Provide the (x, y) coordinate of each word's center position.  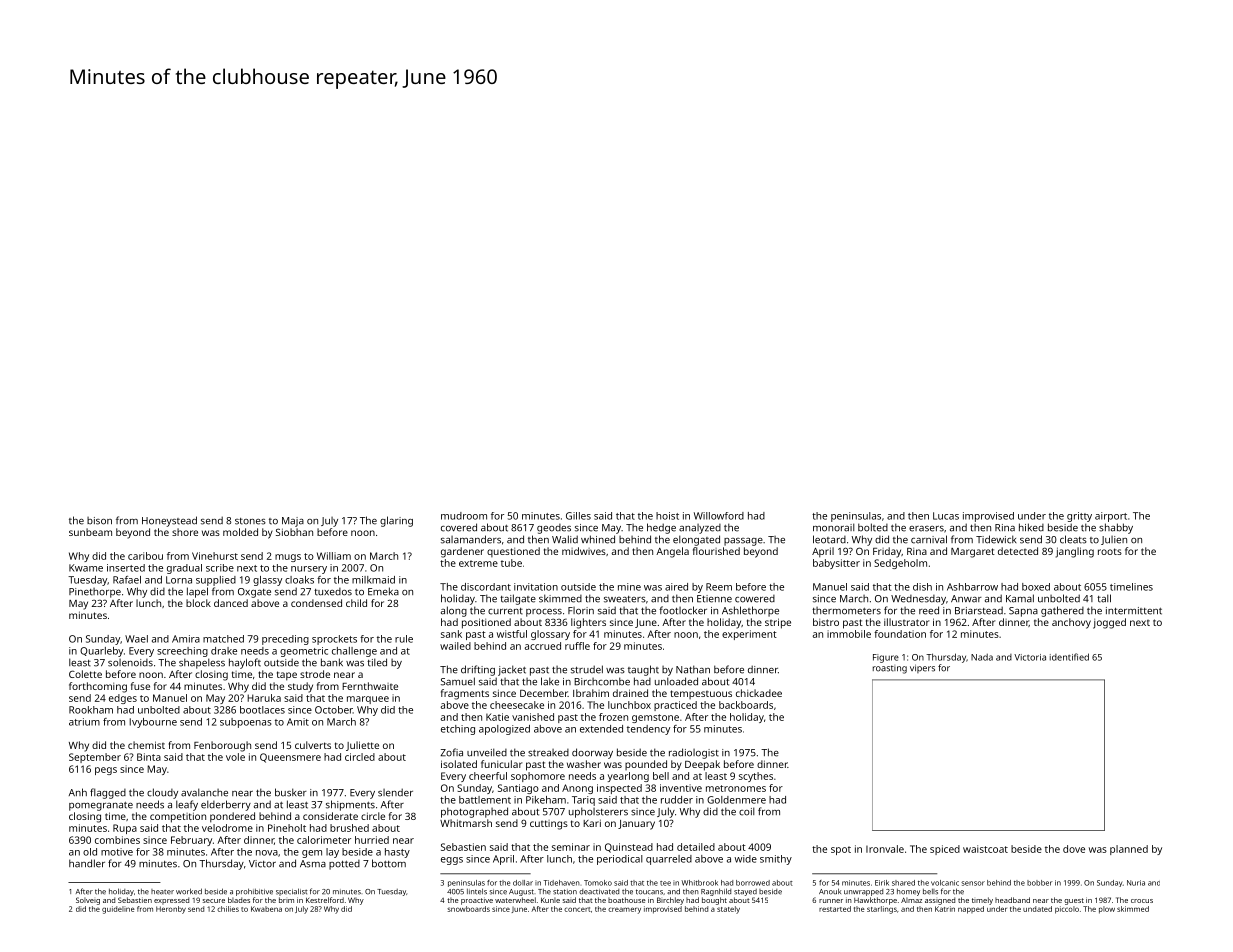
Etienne (714, 599)
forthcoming (98, 687)
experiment (749, 635)
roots (1110, 551)
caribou (145, 556)
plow (1107, 910)
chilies (228, 909)
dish (922, 587)
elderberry (226, 805)
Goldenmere (736, 800)
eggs (452, 861)
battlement (485, 800)
